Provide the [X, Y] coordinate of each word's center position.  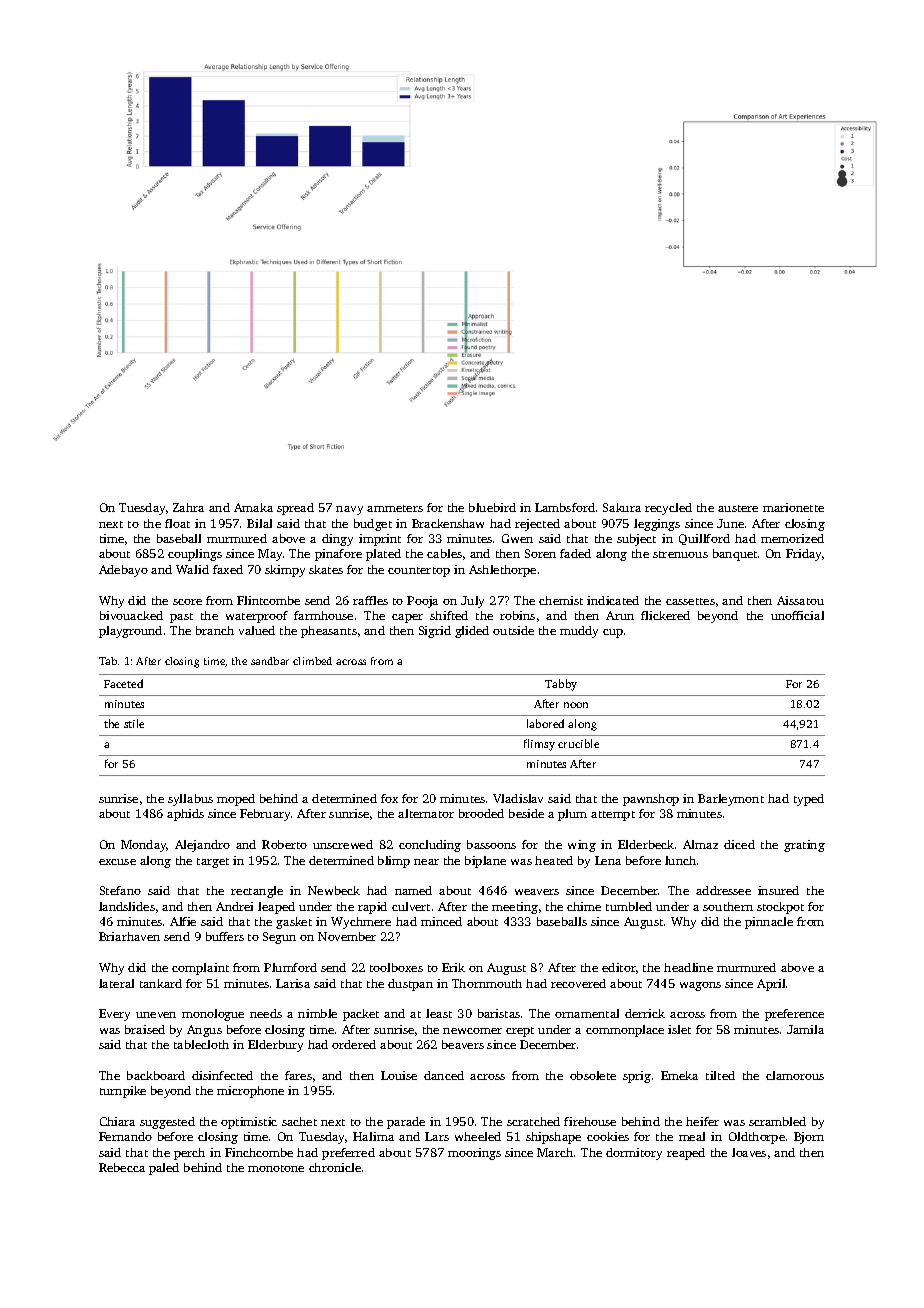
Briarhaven [129, 936]
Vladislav [518, 798]
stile [134, 723]
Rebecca [122, 1167]
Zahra [188, 507]
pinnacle [769, 923]
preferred [348, 1154]
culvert [411, 906]
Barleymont [731, 800]
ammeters [395, 508]
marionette [793, 507]
